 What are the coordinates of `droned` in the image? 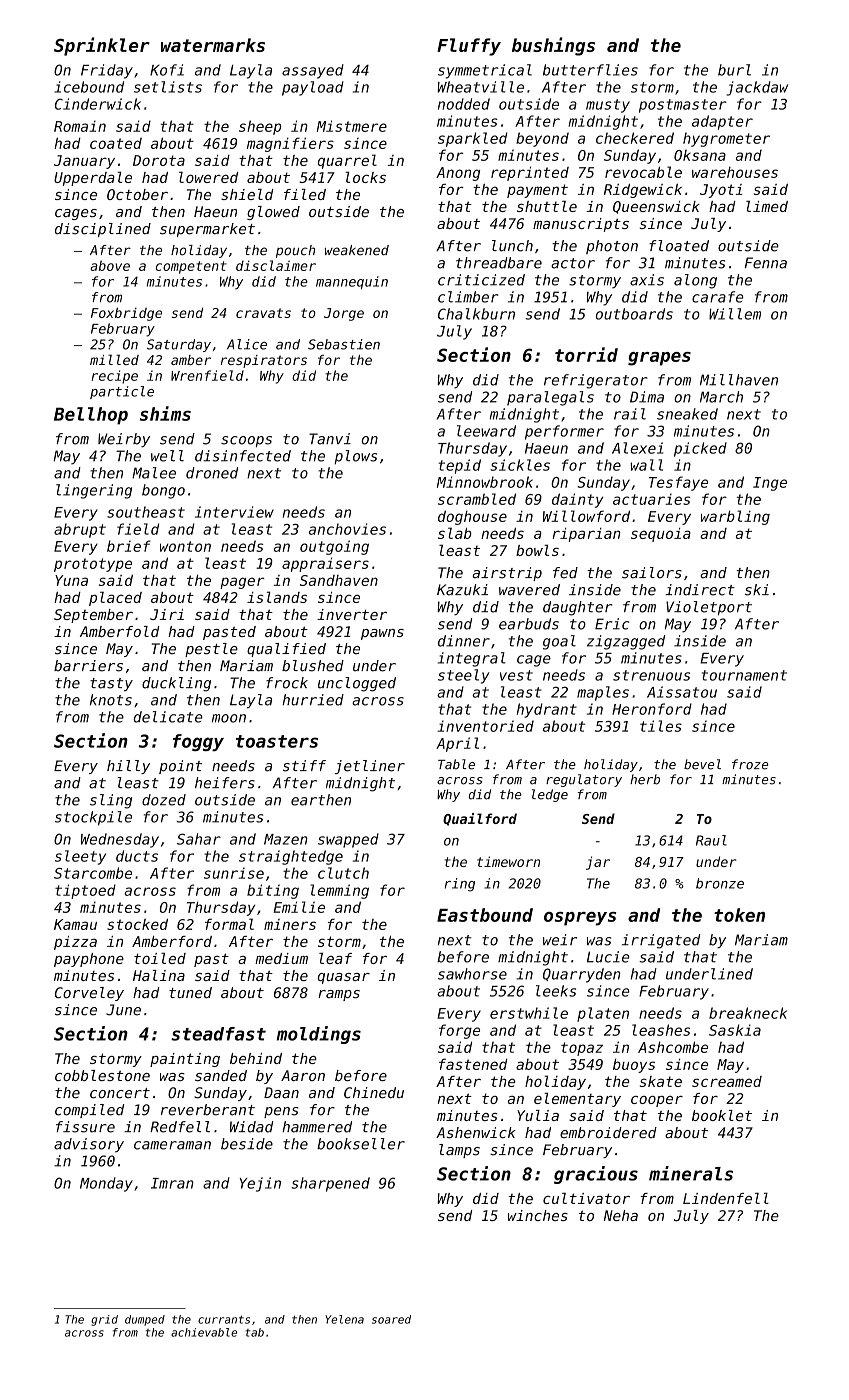 It's located at (212, 473).
